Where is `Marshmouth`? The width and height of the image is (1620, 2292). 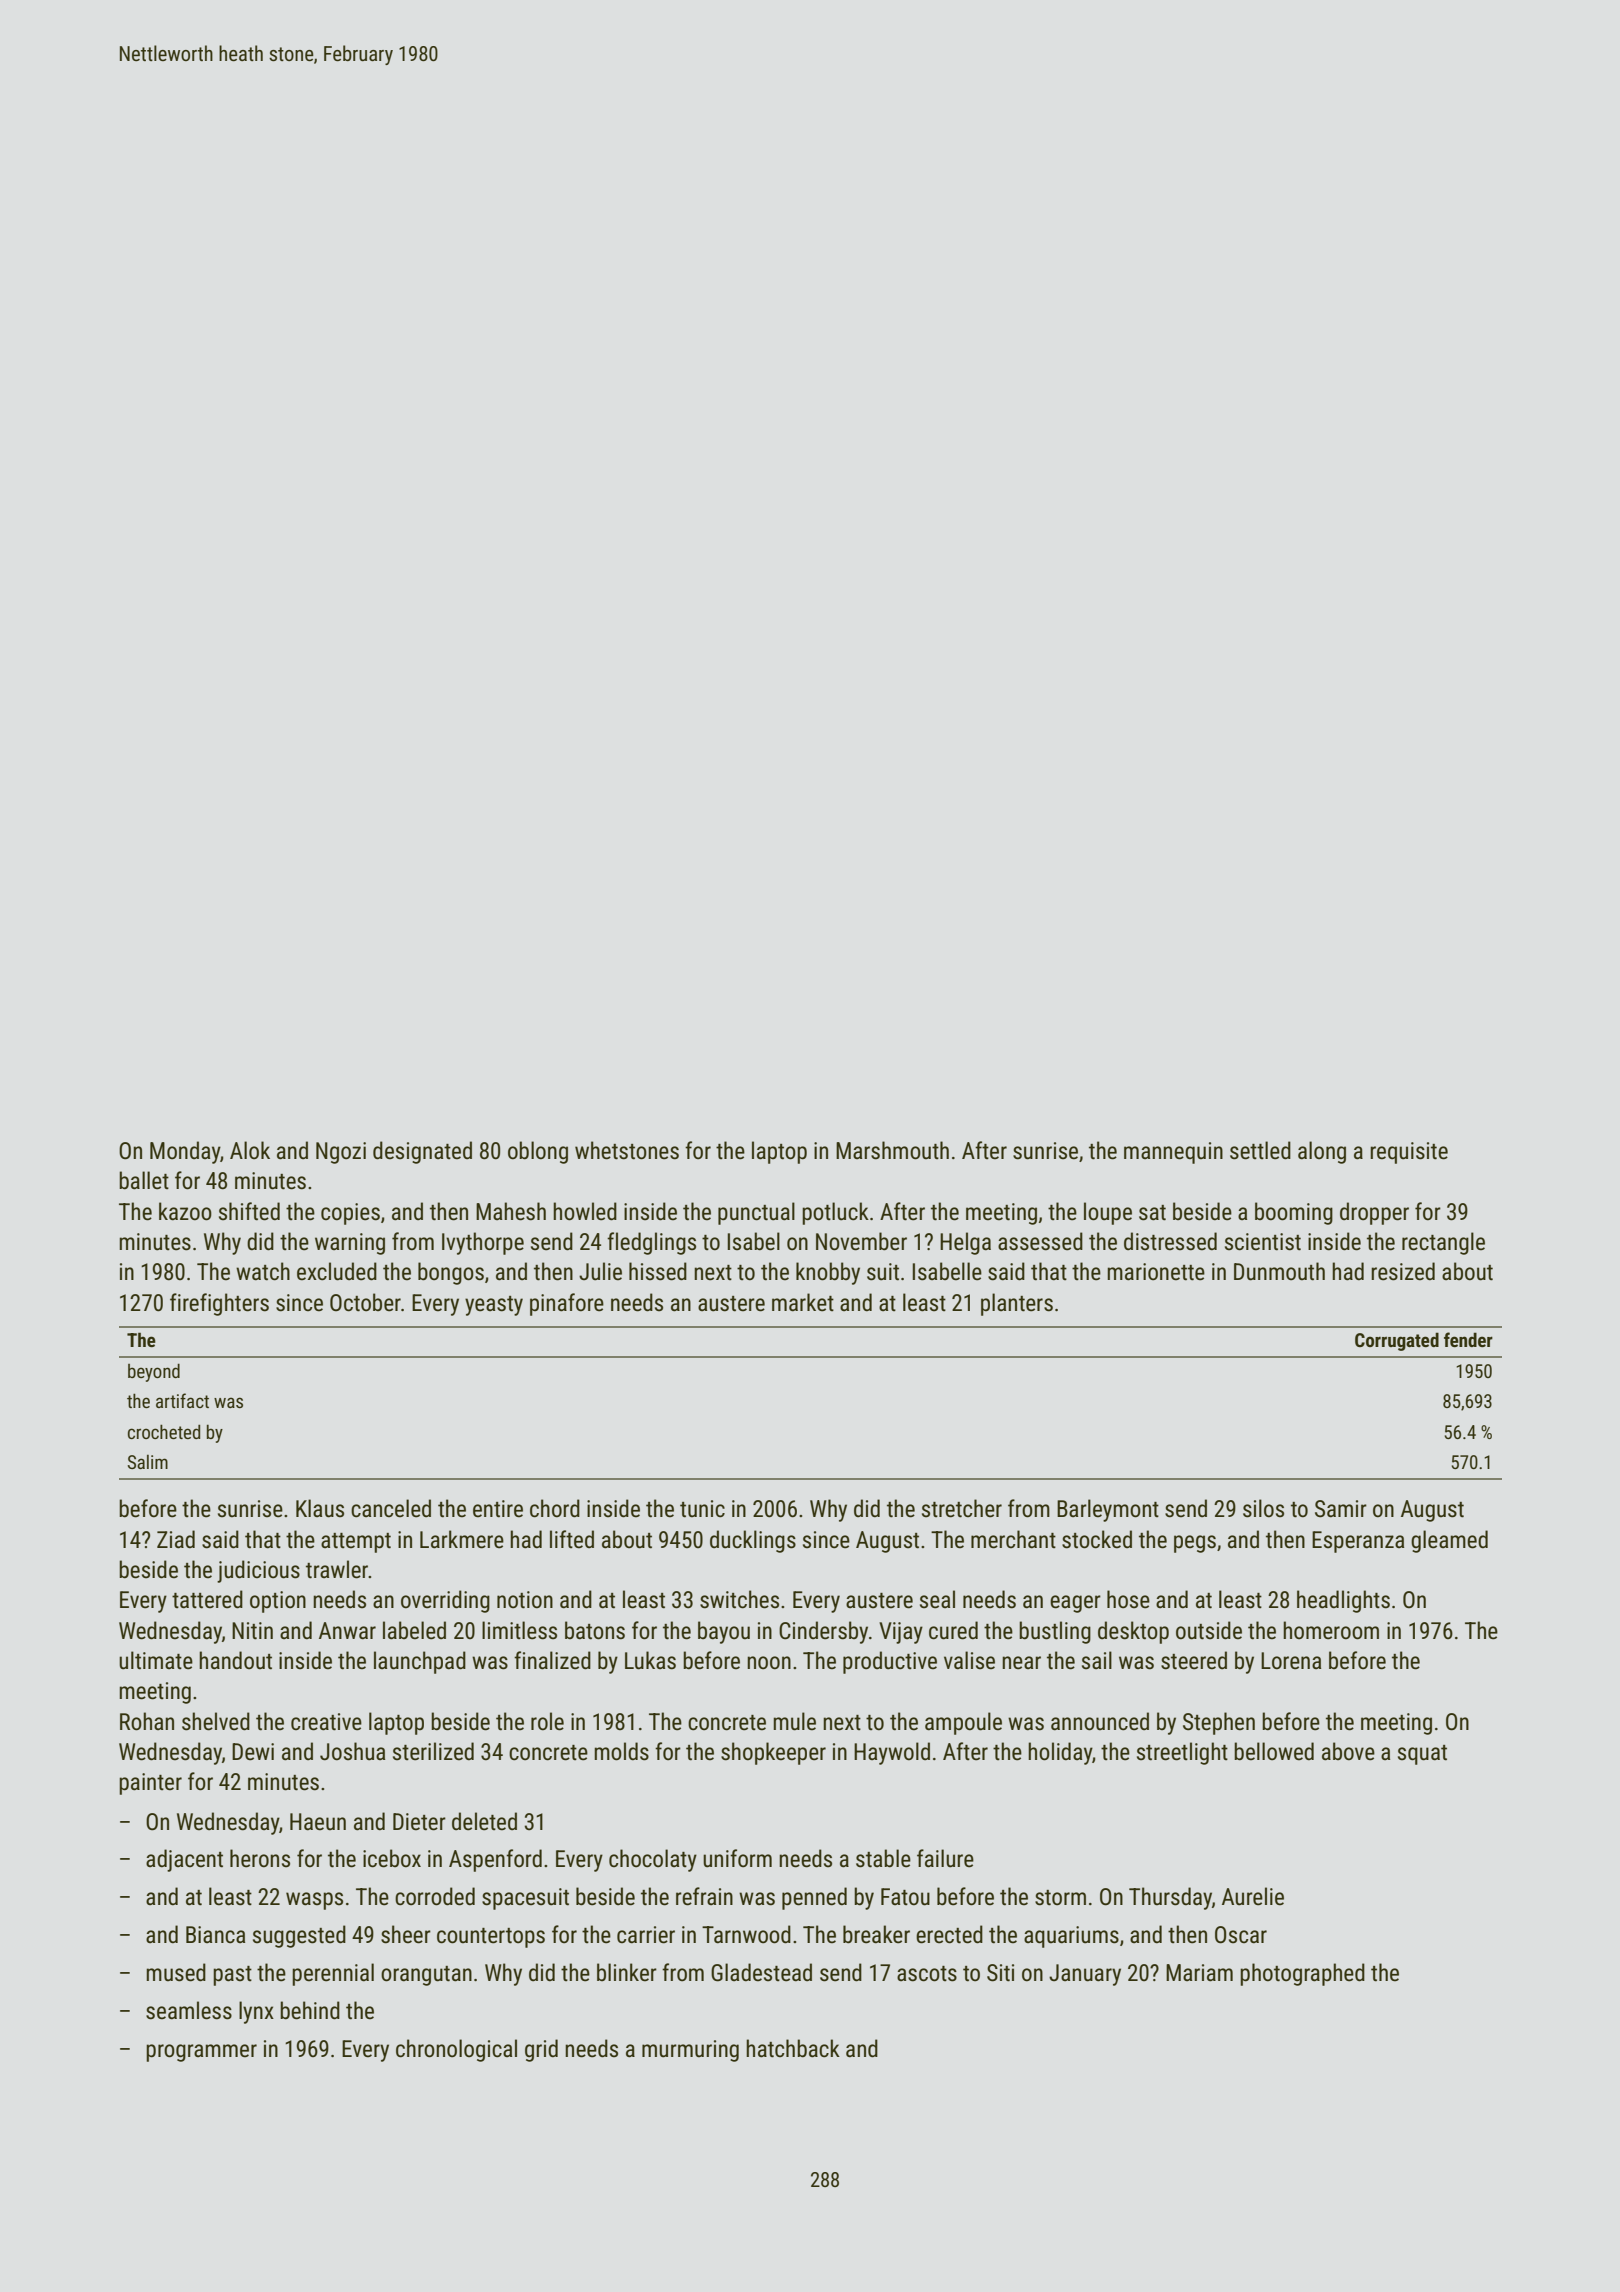
Marshmouth is located at coordinates (892, 1150).
